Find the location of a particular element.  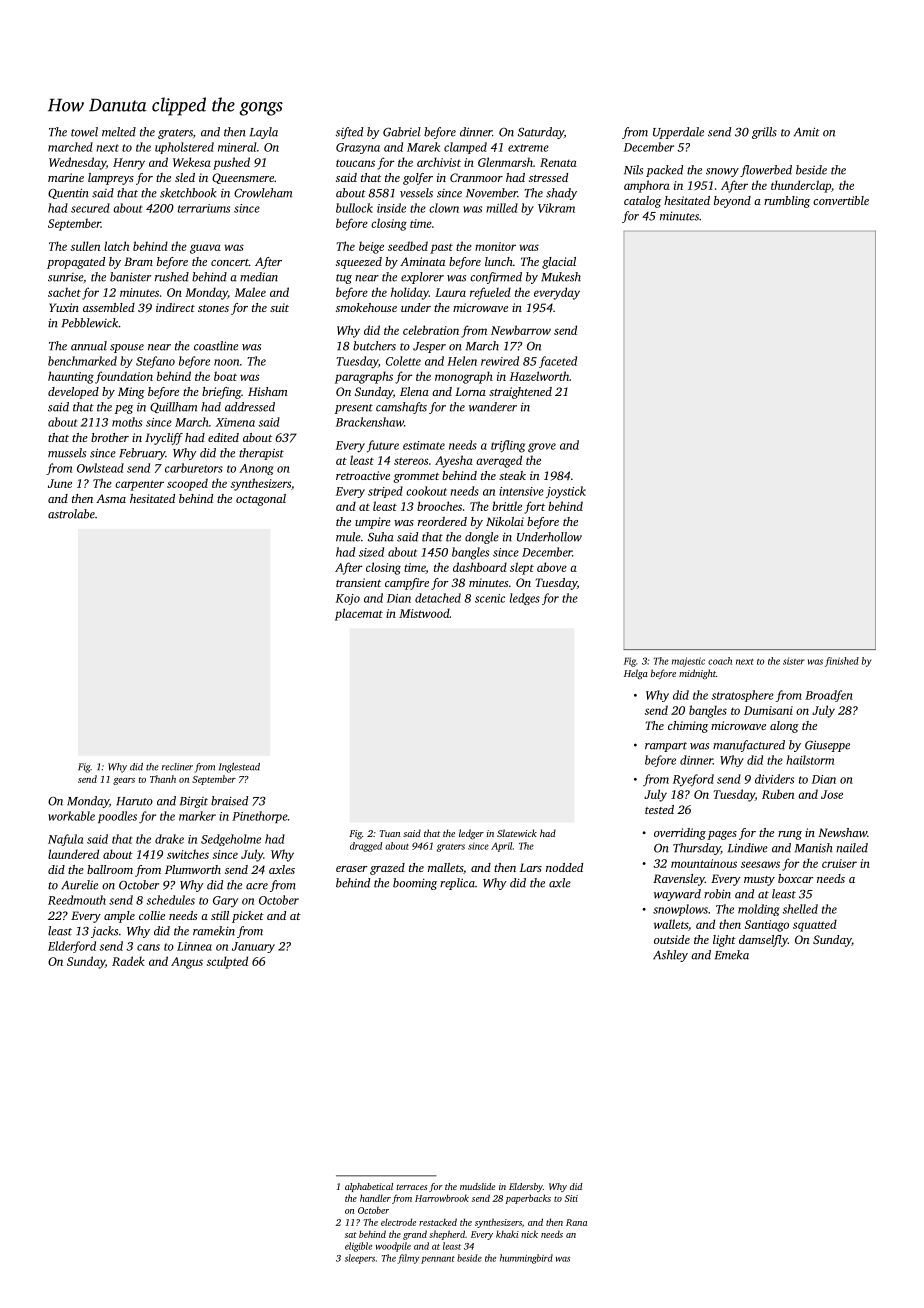

grills is located at coordinates (764, 133).
